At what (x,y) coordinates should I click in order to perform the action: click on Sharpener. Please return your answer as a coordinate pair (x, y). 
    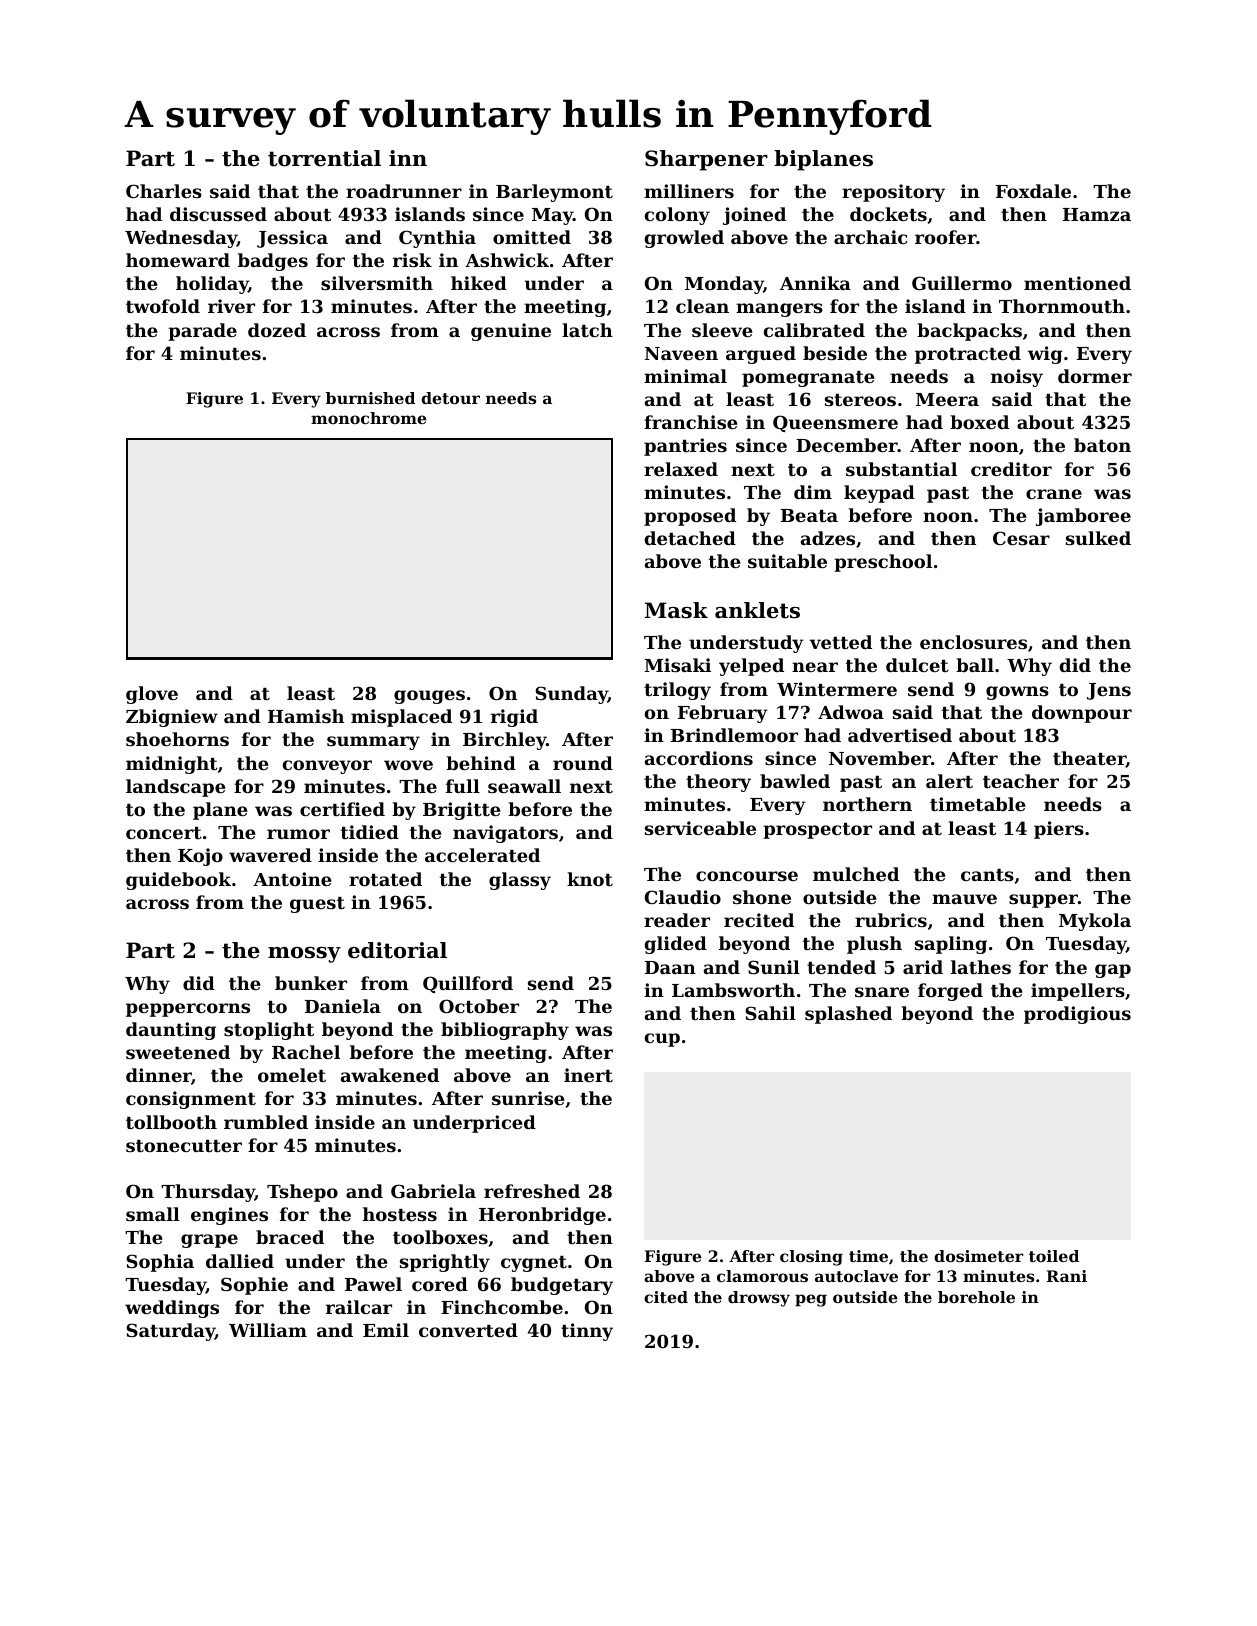
    Looking at the image, I should click on (706, 160).
